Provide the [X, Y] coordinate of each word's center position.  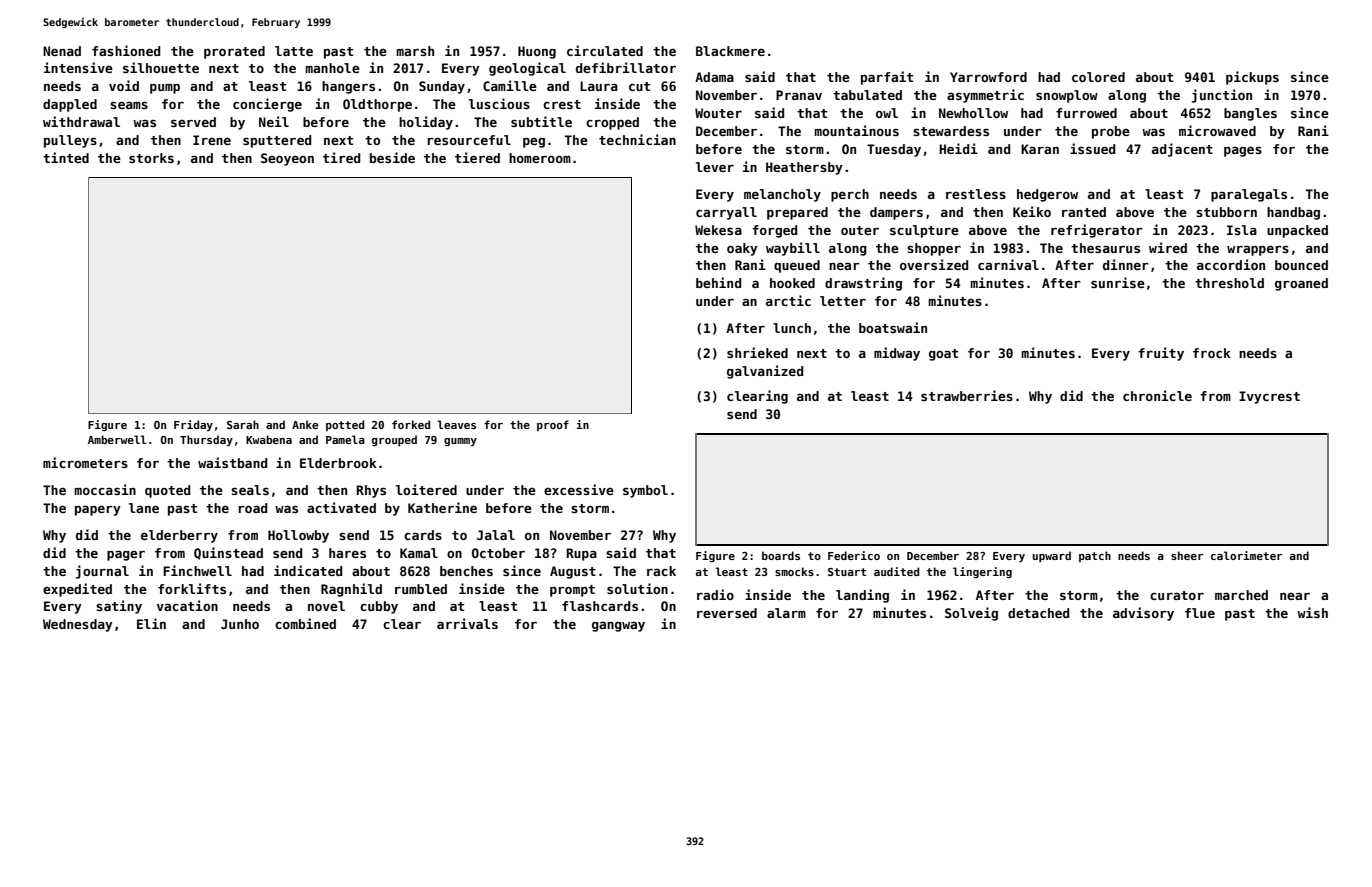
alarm [786, 613]
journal [102, 572]
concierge [267, 105]
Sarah [243, 424]
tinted [66, 157]
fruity [1161, 354]
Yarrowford [988, 77]
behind [718, 282]
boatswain [893, 327]
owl [887, 113]
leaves [457, 424]
